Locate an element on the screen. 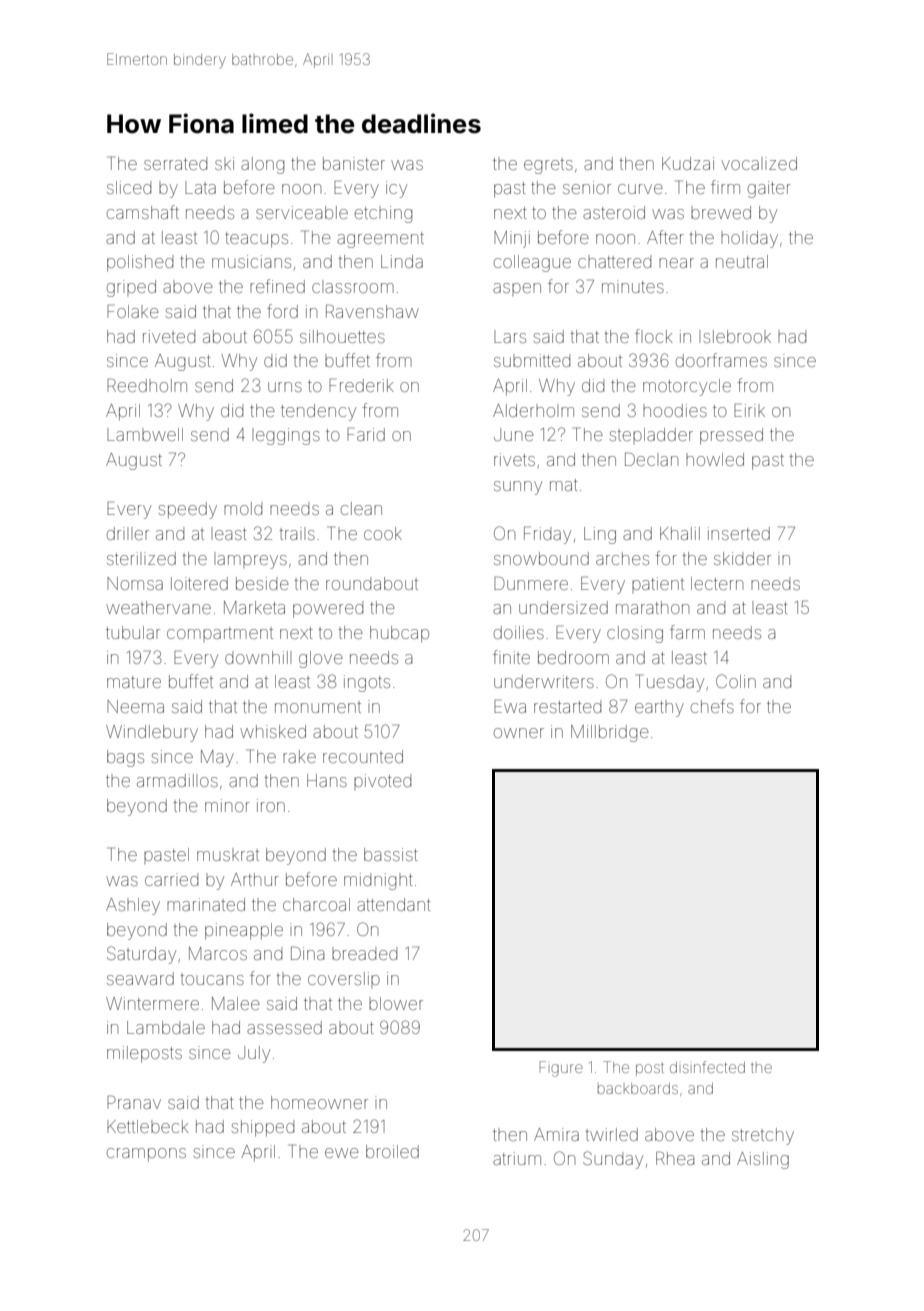 The height and width of the screenshot is (1311, 924). shipped is located at coordinates (263, 1128).
